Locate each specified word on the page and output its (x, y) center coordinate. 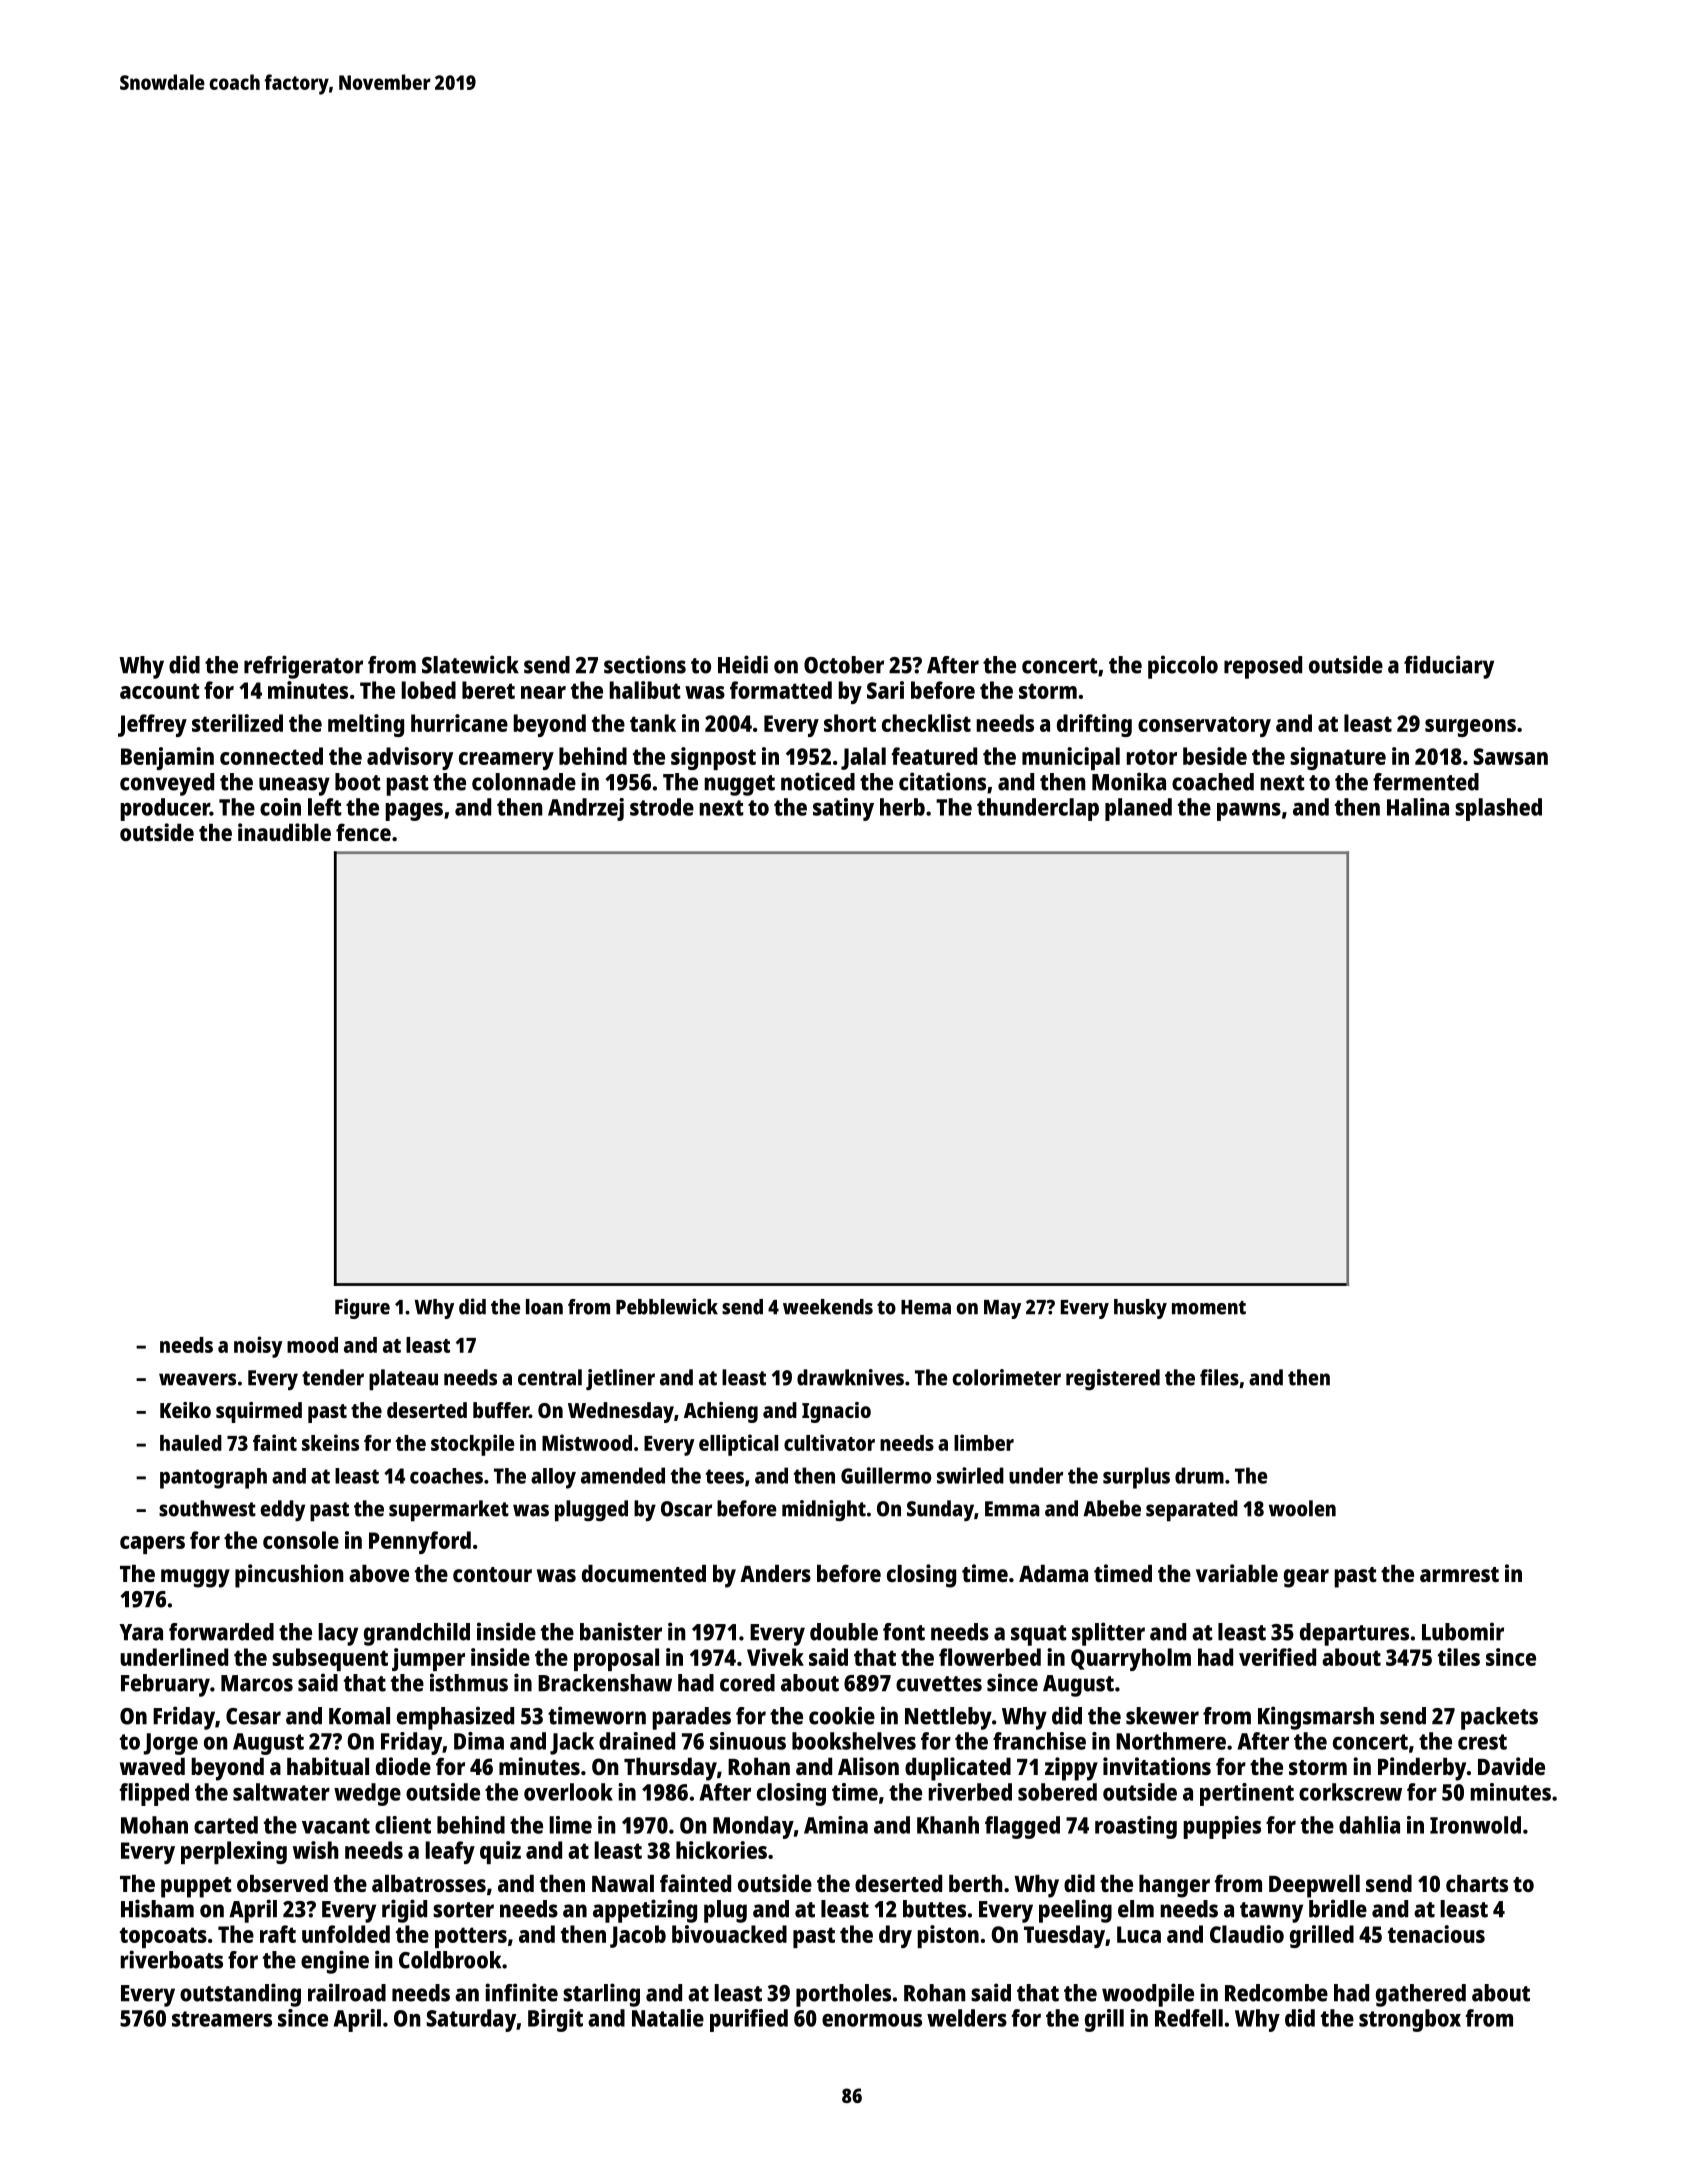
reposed (1263, 667)
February (165, 1685)
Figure (362, 1308)
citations (942, 781)
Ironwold (1475, 1825)
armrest (1459, 1574)
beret (488, 690)
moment (1209, 1308)
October (844, 665)
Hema (926, 1307)
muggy (195, 1578)
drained (637, 1741)
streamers (222, 2019)
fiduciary (1449, 667)
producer (165, 809)
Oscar (686, 1509)
